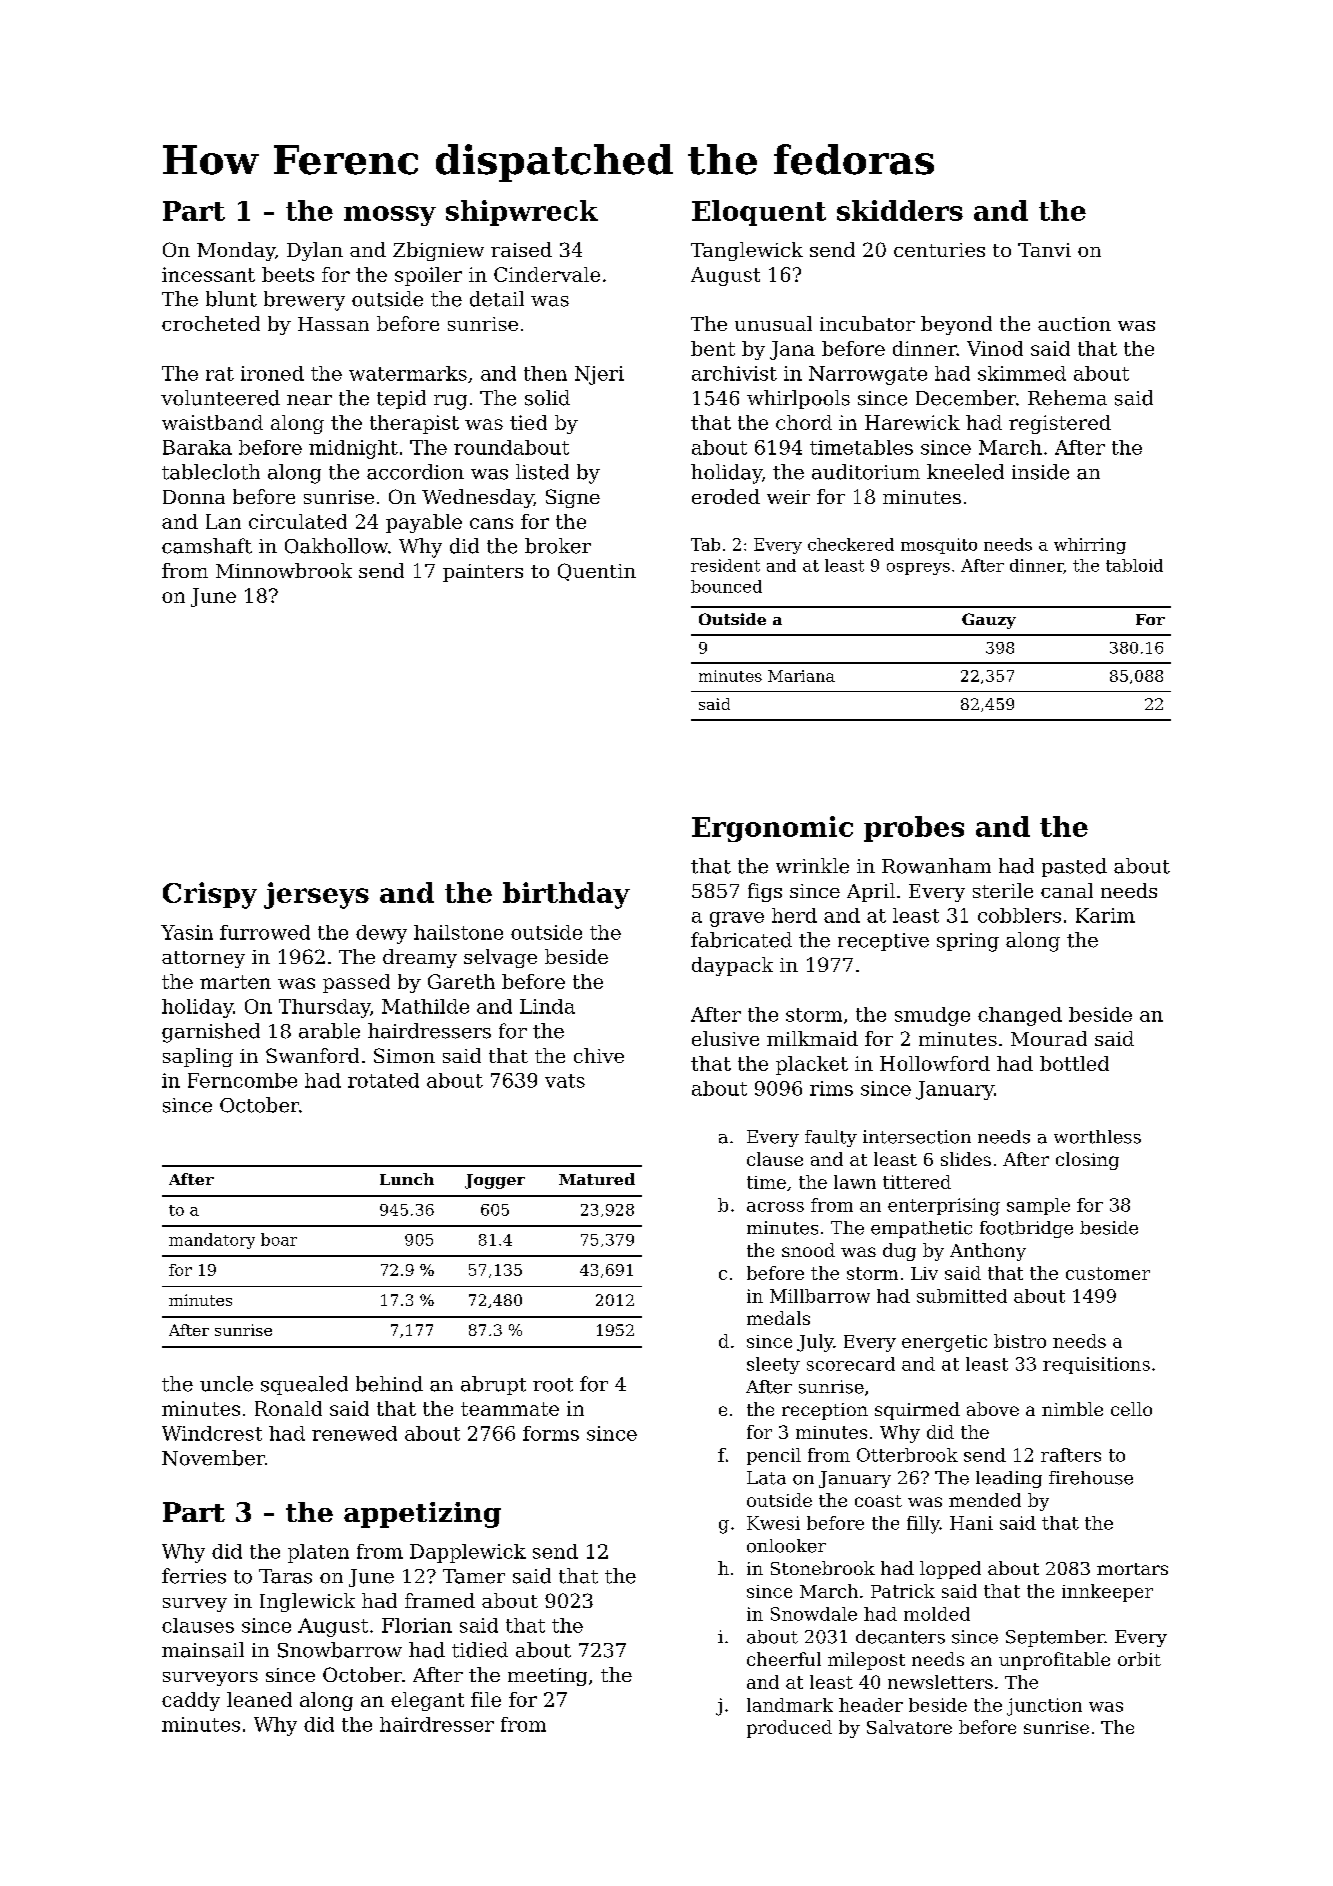 This document has height=1886, width=1333. Describe the element at coordinates (1074, 324) in the document. I see `auction` at that location.
